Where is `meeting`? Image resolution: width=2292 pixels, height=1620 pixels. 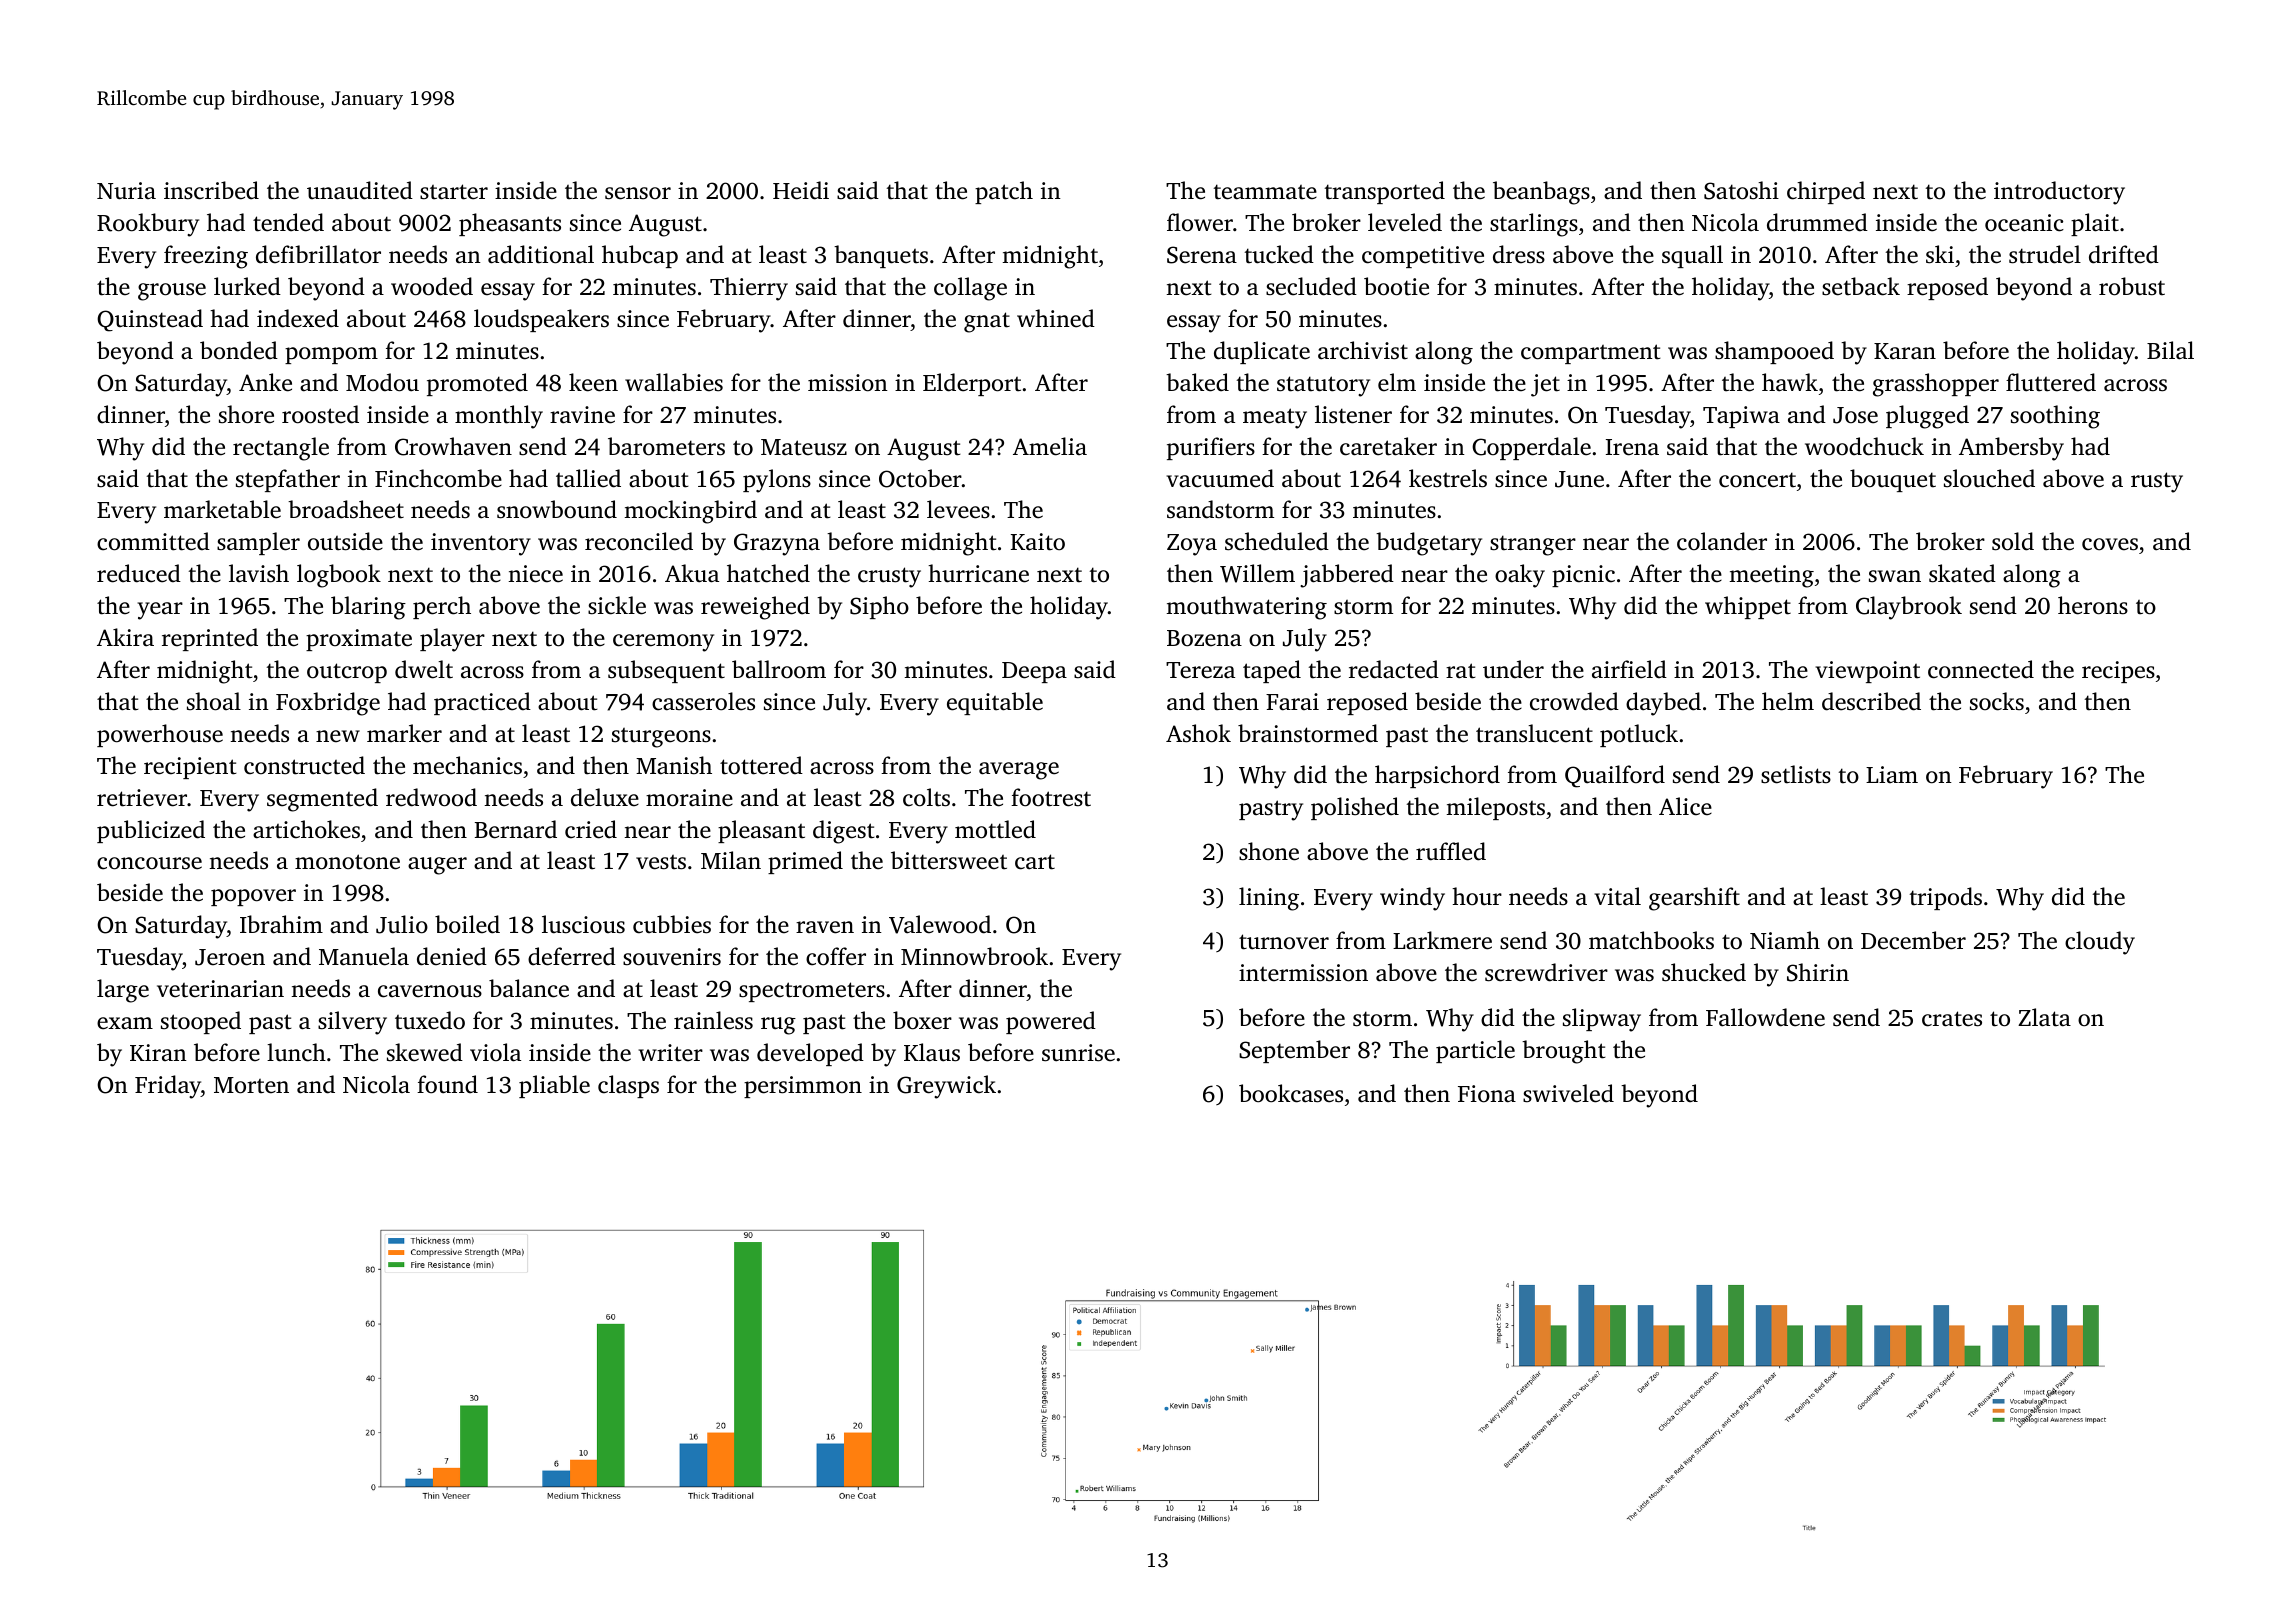 meeting is located at coordinates (1771, 576).
